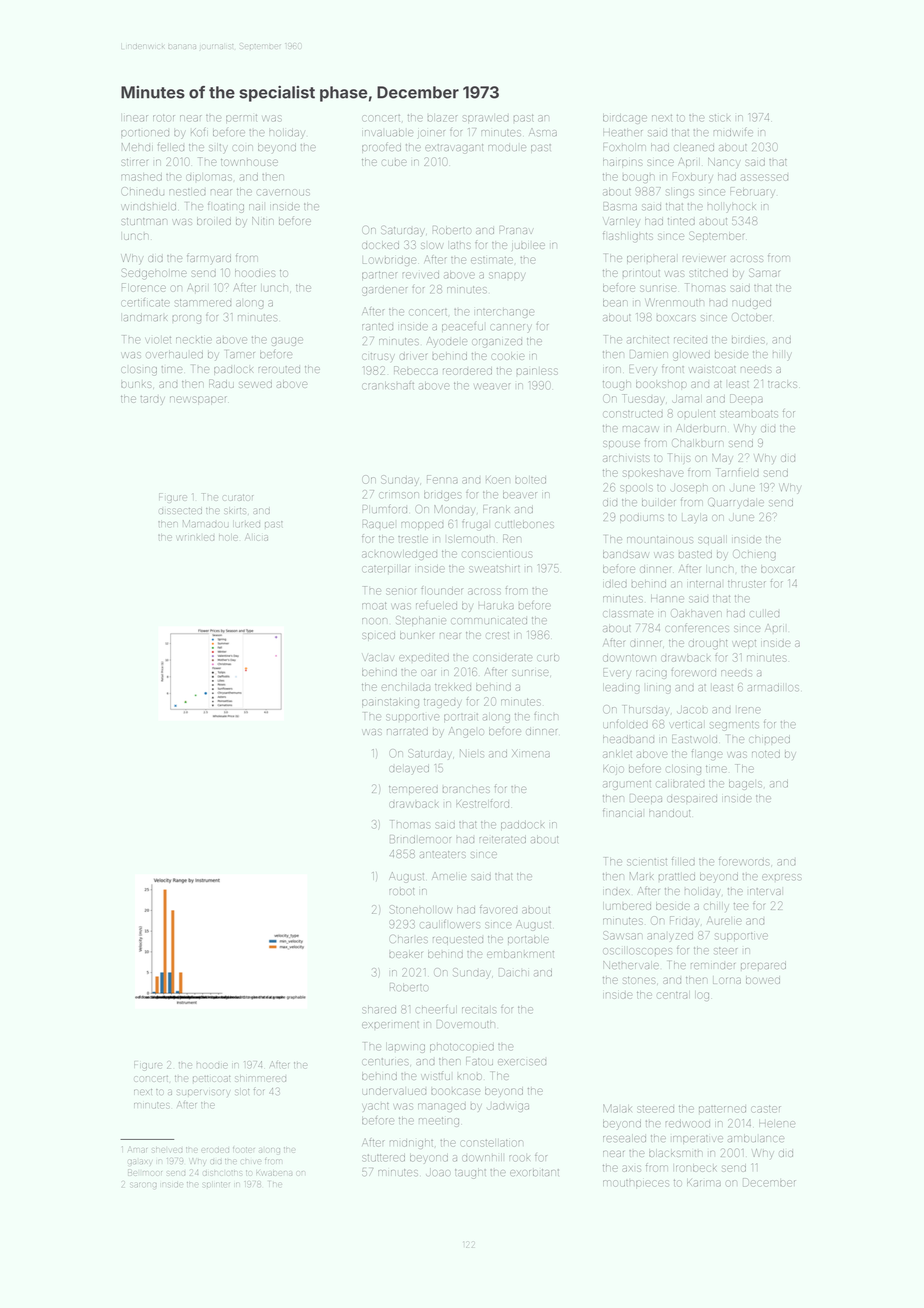  I want to click on sprawled, so click(486, 119).
